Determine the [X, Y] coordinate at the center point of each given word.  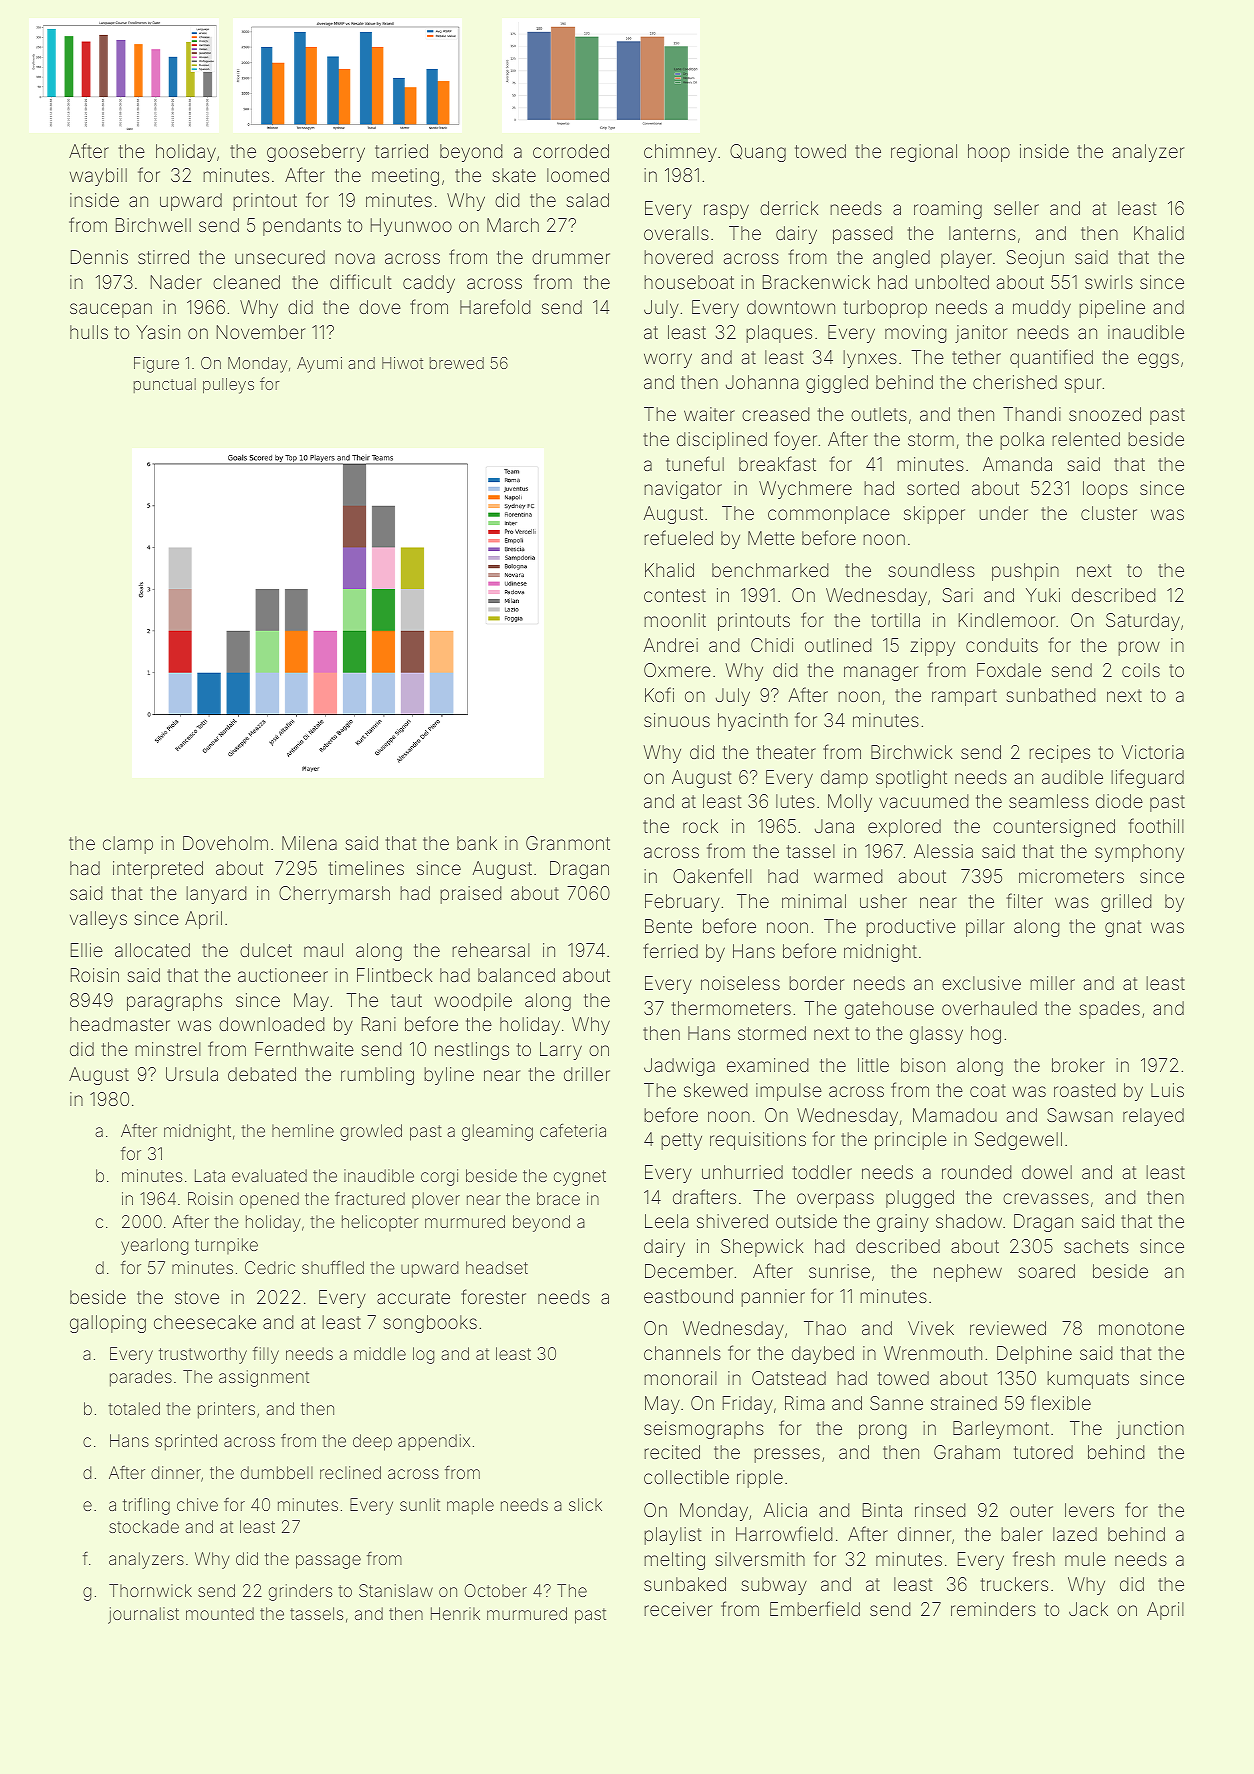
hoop [989, 153]
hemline [303, 1130]
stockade [144, 1526]
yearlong [155, 1246]
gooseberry [316, 153]
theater [786, 752]
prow [1139, 648]
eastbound [688, 1296]
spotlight [911, 779]
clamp [128, 845]
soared [1046, 1271]
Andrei [670, 645]
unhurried [742, 1172]
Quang [758, 153]
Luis [1167, 1090]
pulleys [228, 386]
